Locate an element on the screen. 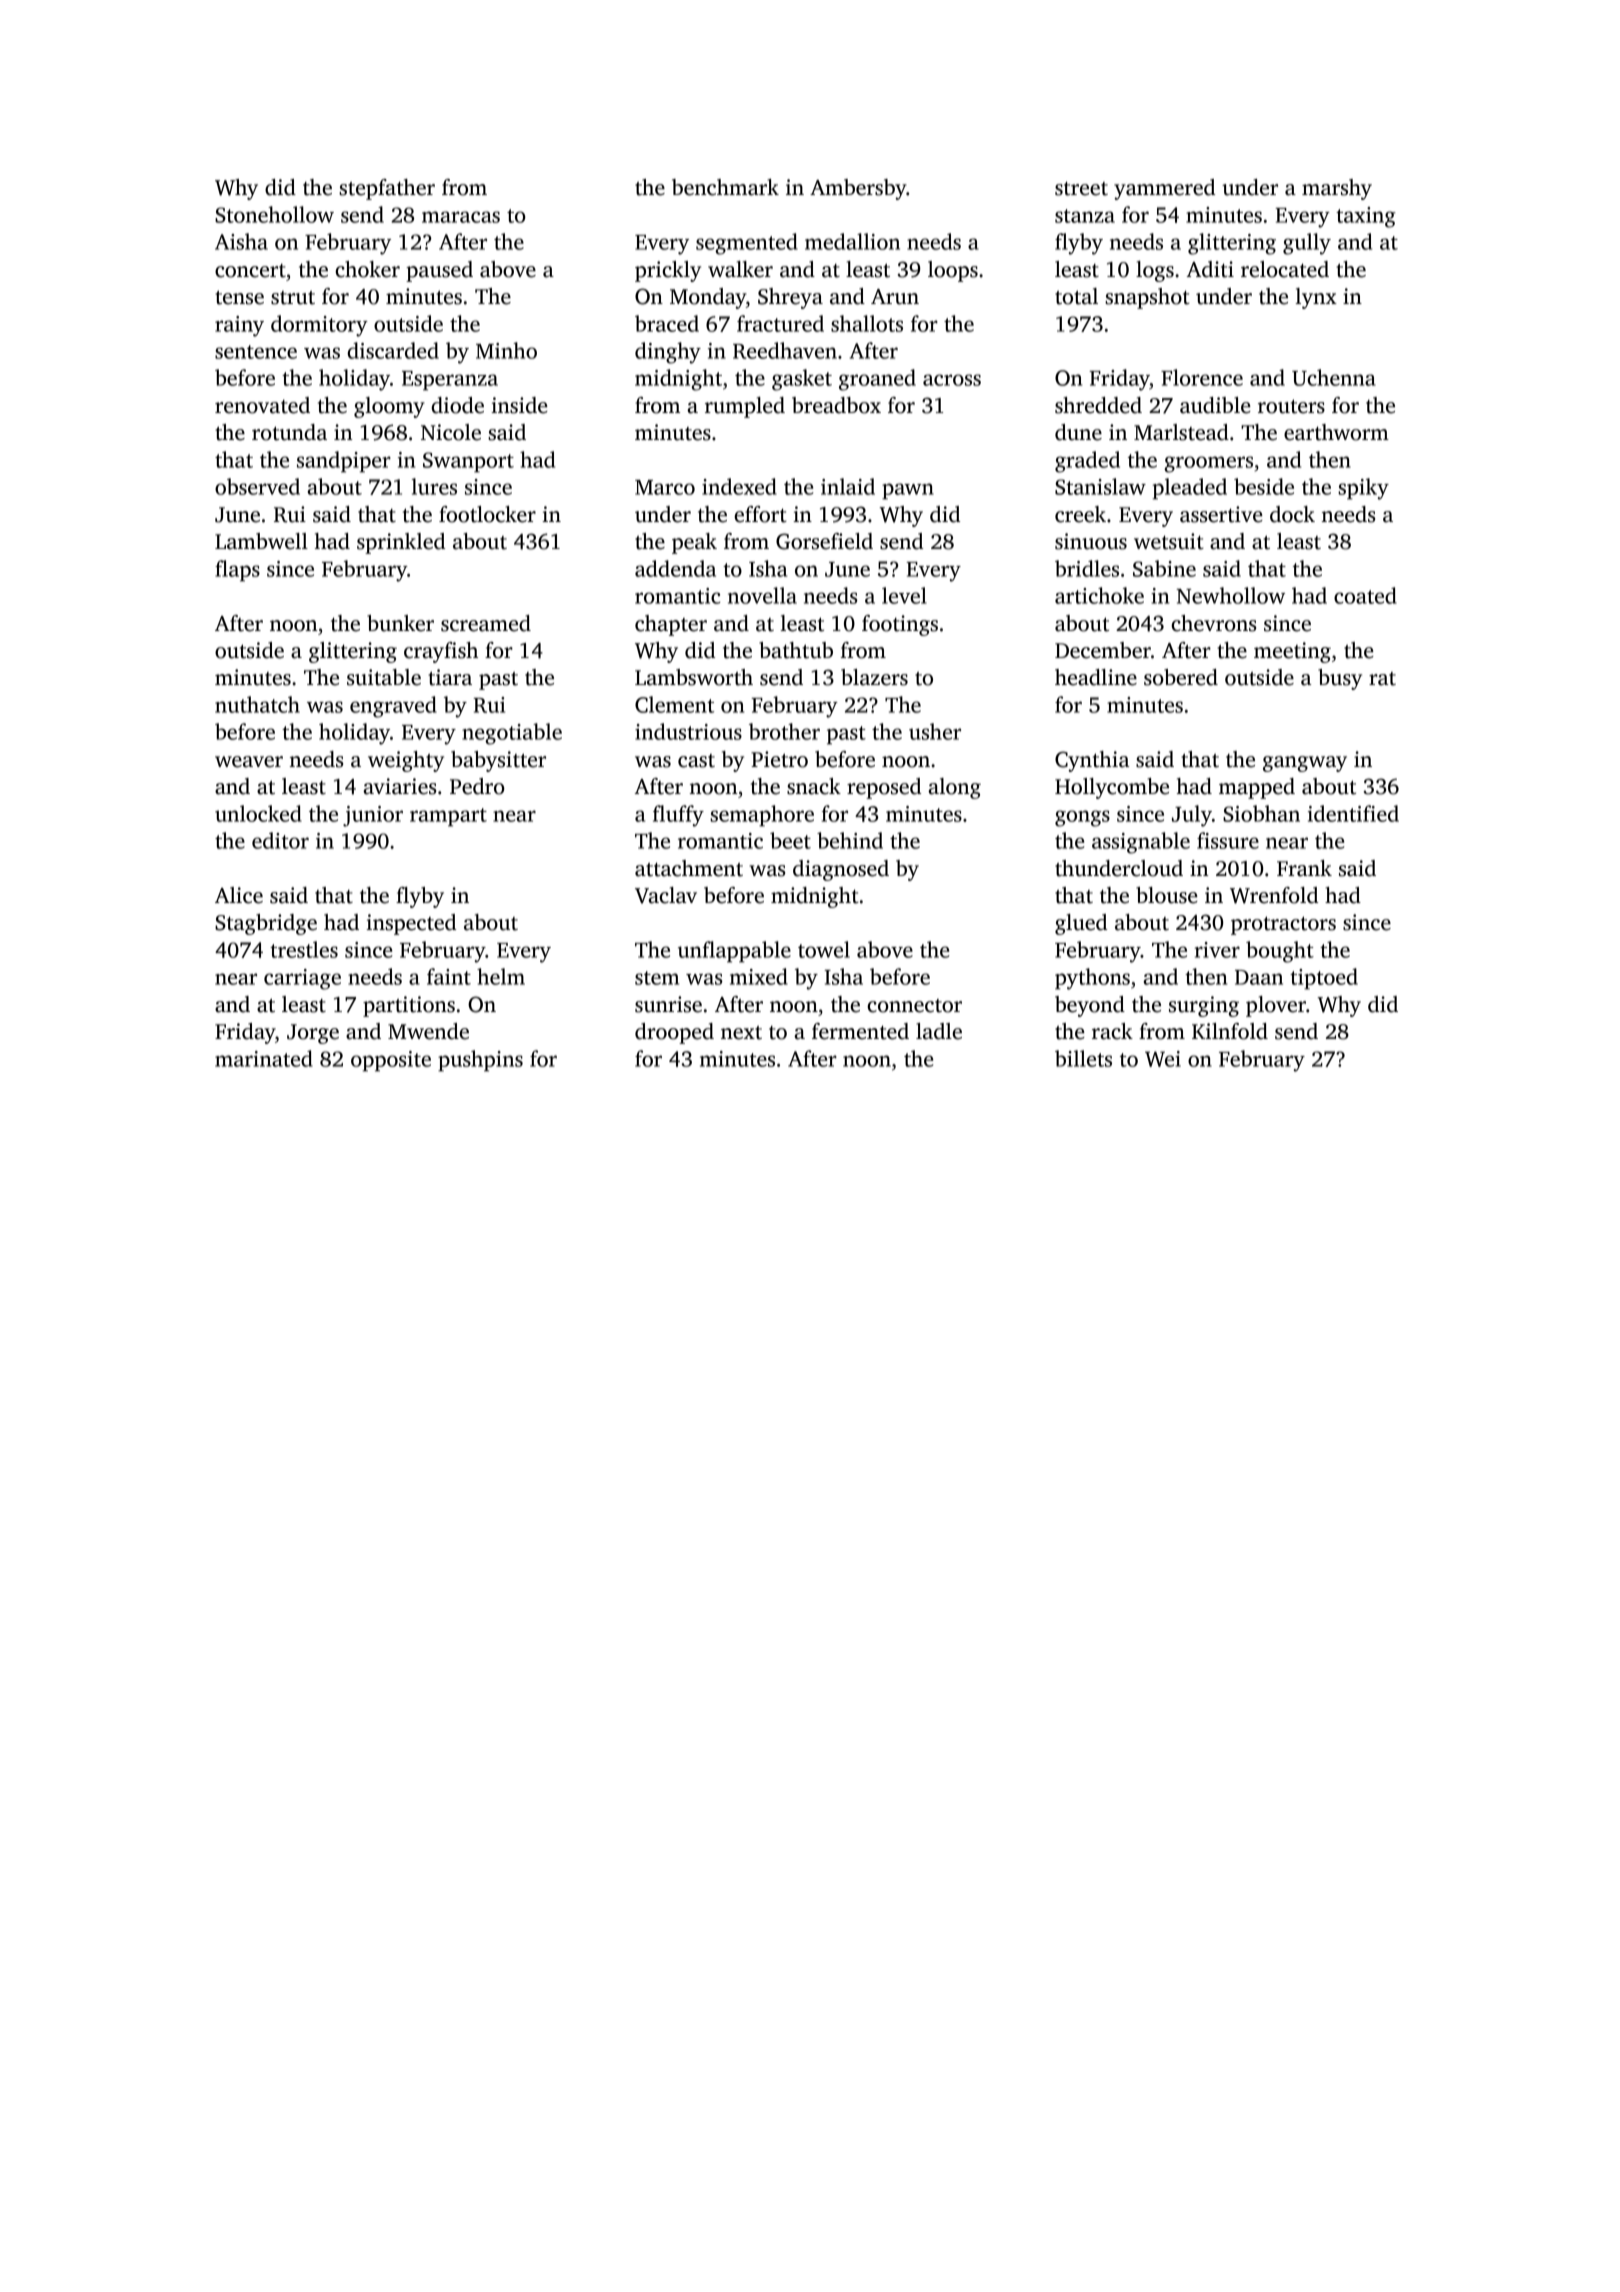 The width and height of the screenshot is (1620, 2292). Kilnfold is located at coordinates (1230, 1031).
